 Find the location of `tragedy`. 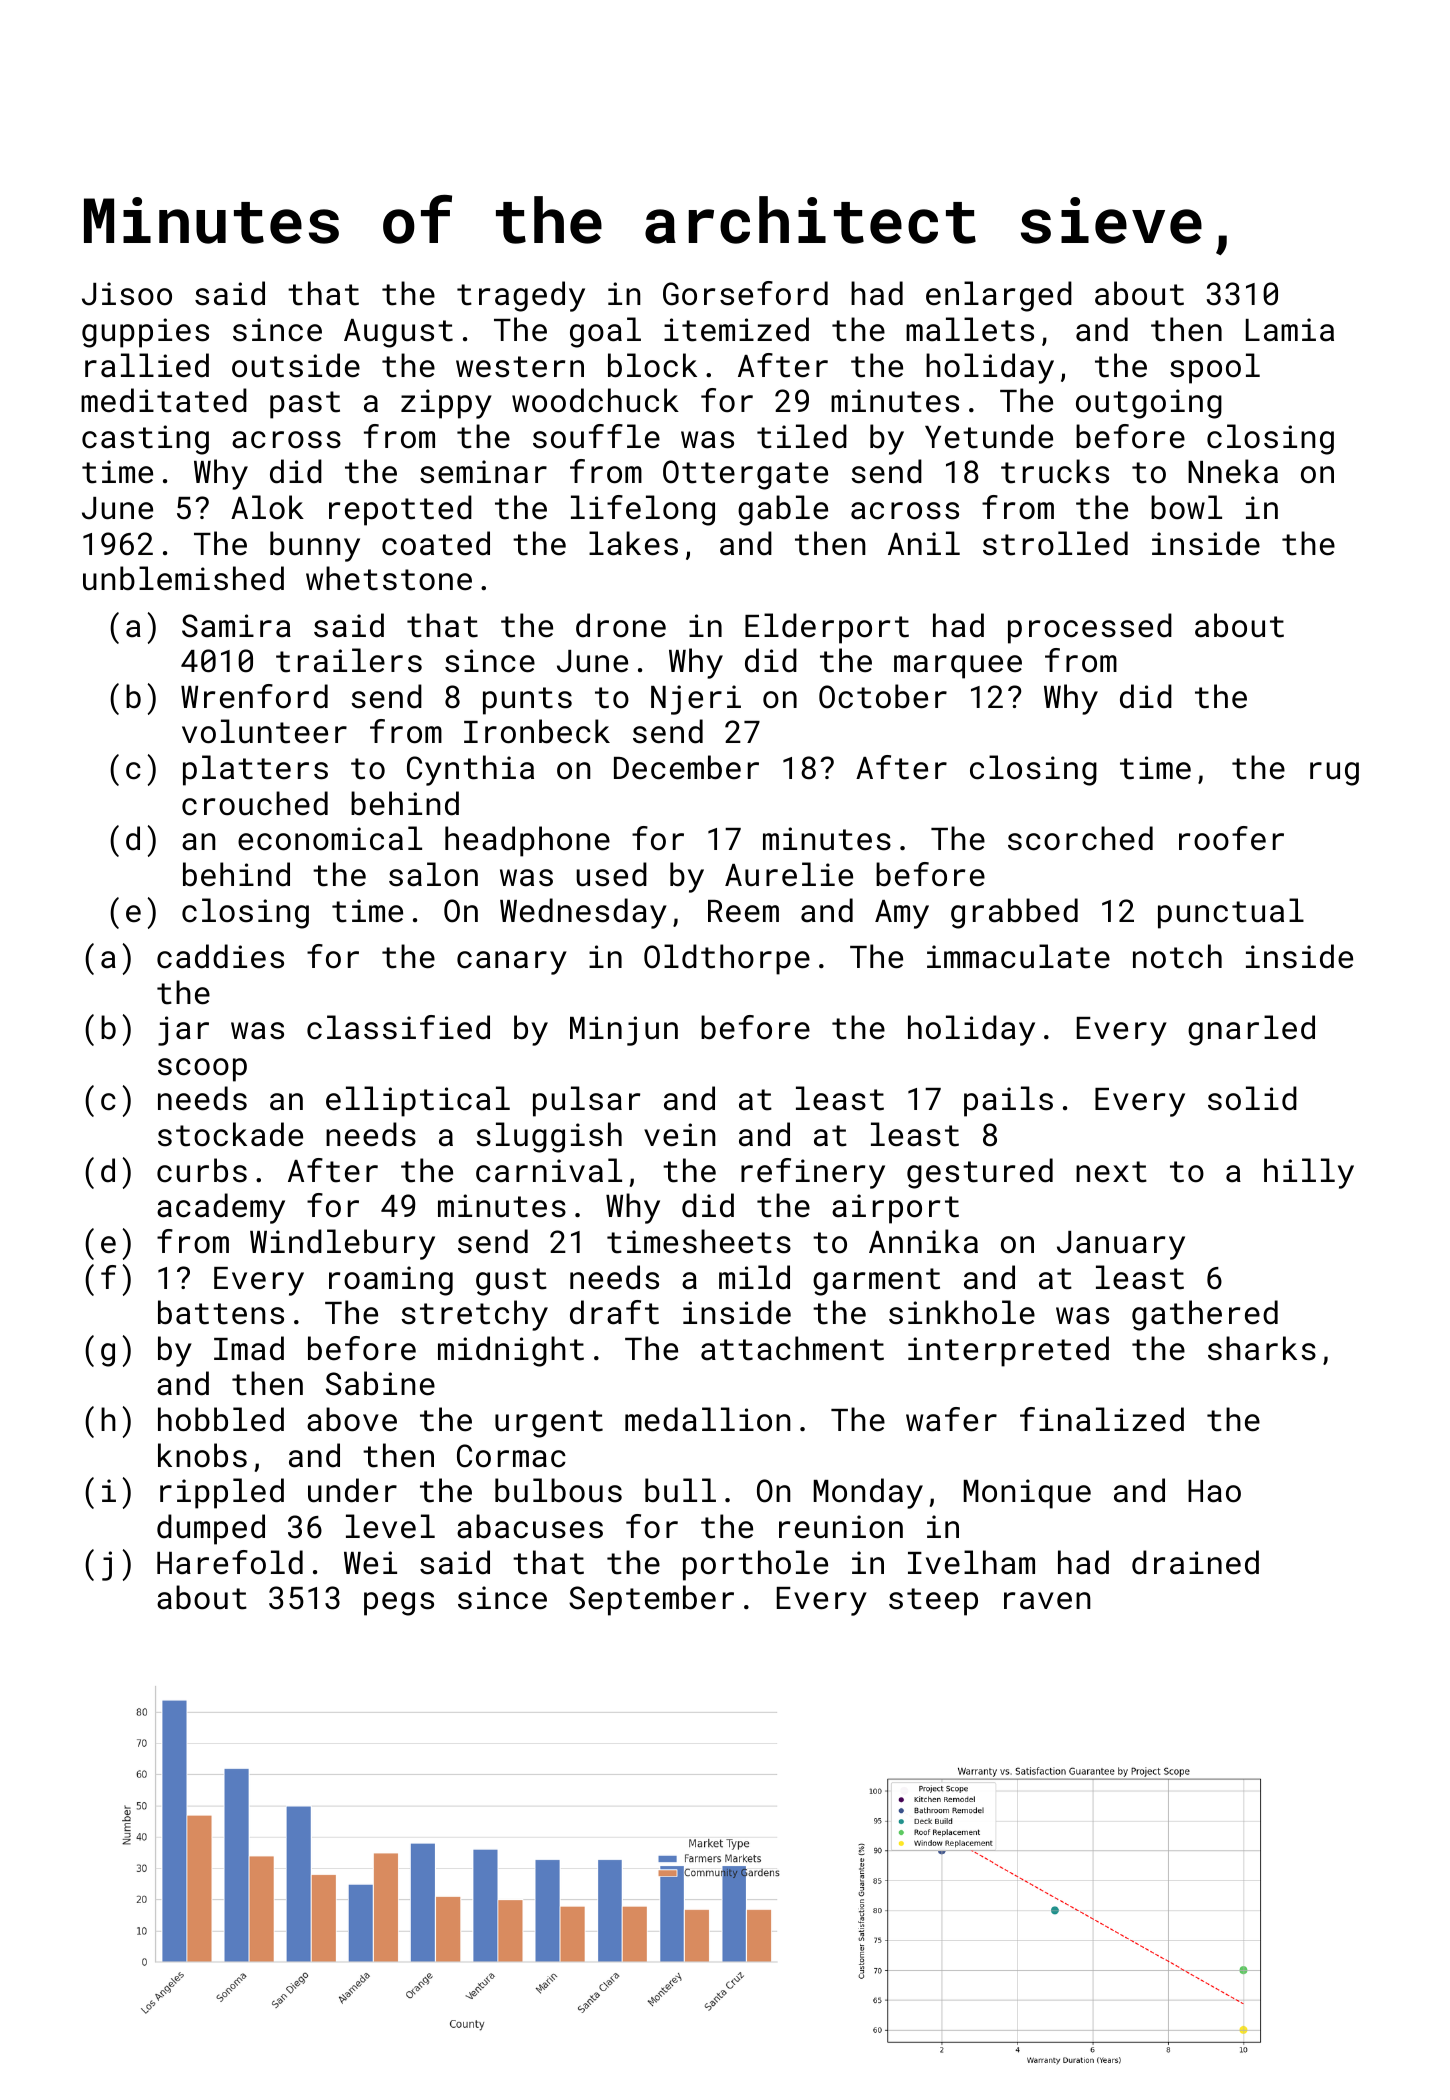

tragedy is located at coordinates (521, 296).
